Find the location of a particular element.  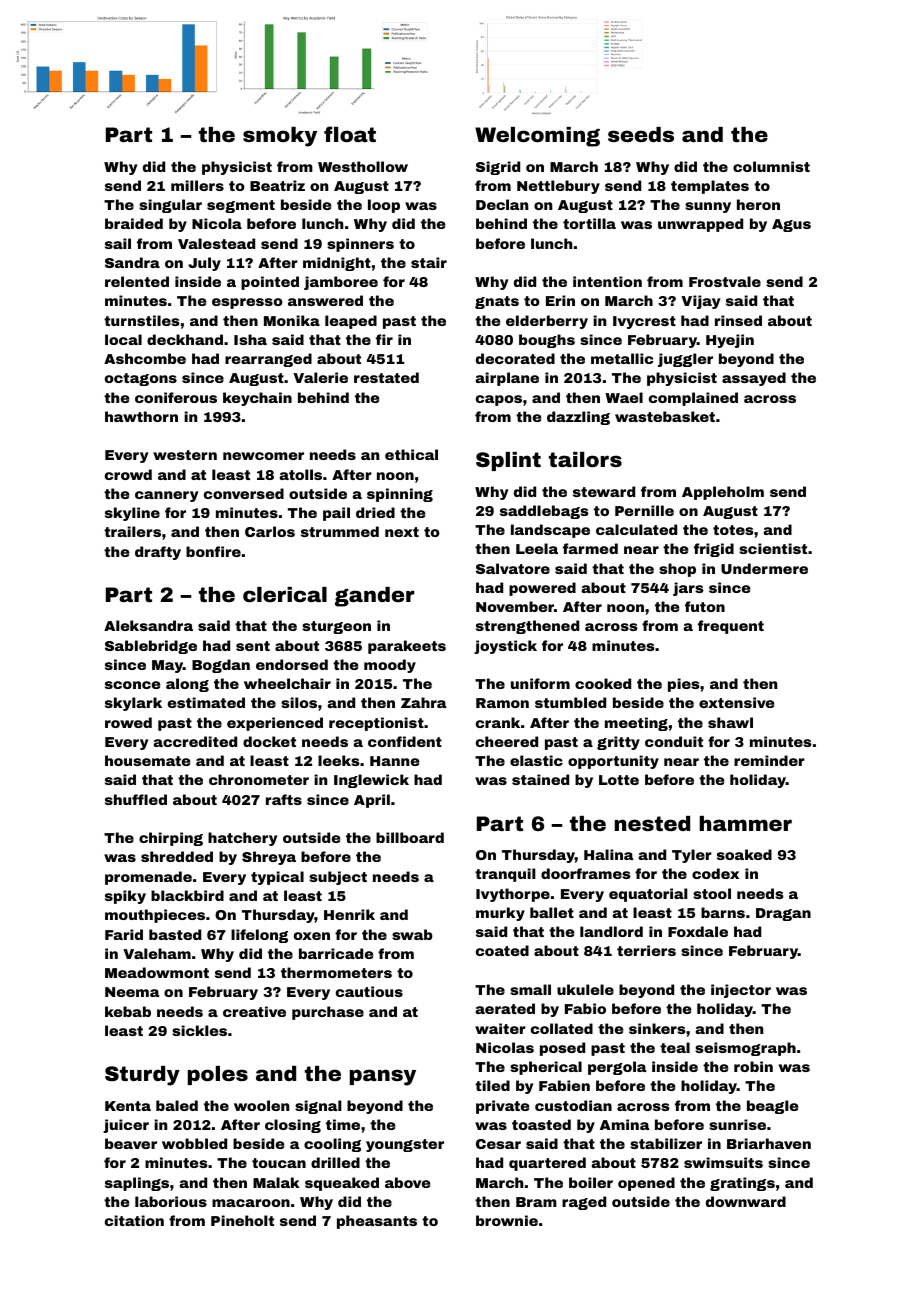

frequent is located at coordinates (731, 627).
